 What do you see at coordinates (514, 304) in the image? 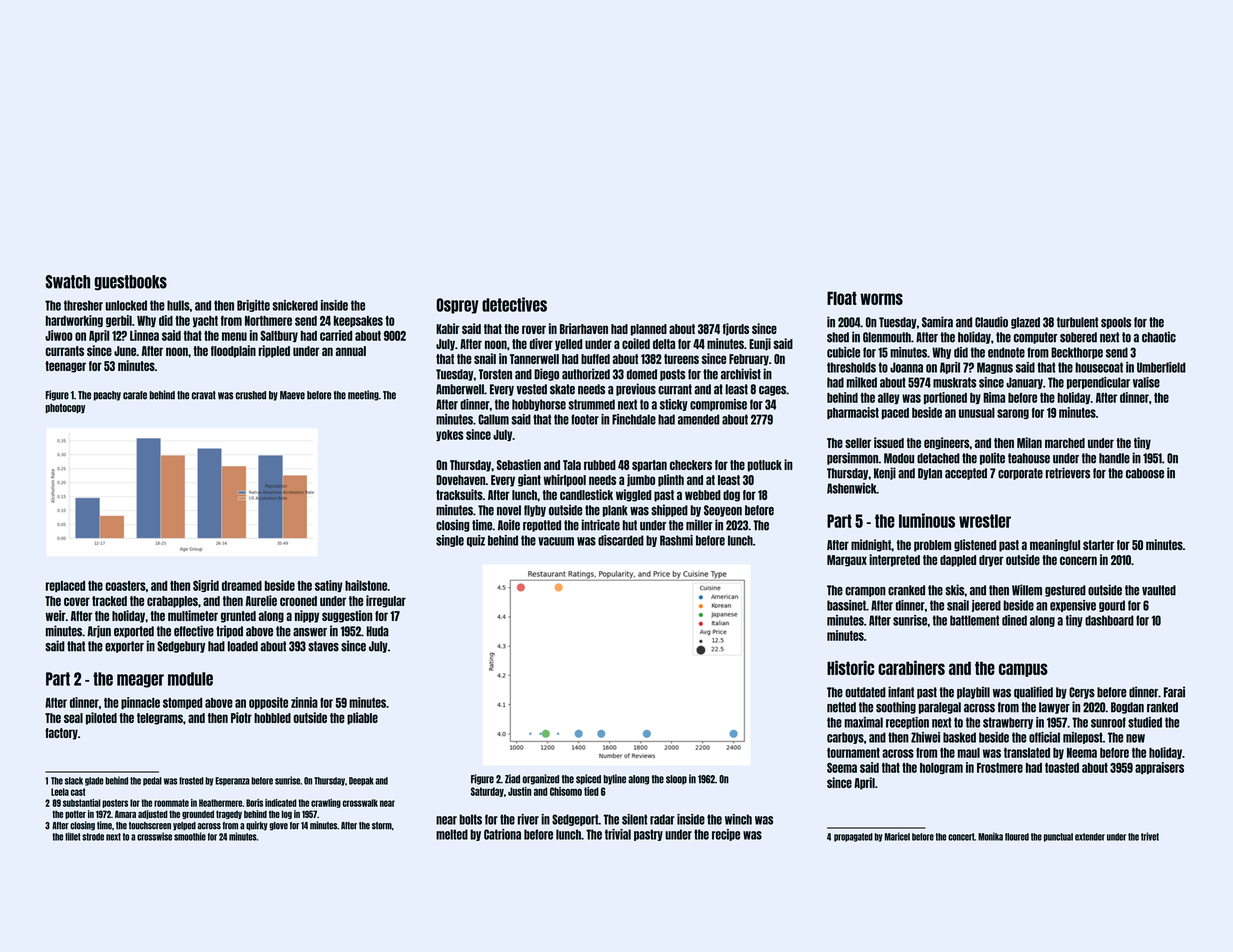
I see `detectives` at bounding box center [514, 304].
